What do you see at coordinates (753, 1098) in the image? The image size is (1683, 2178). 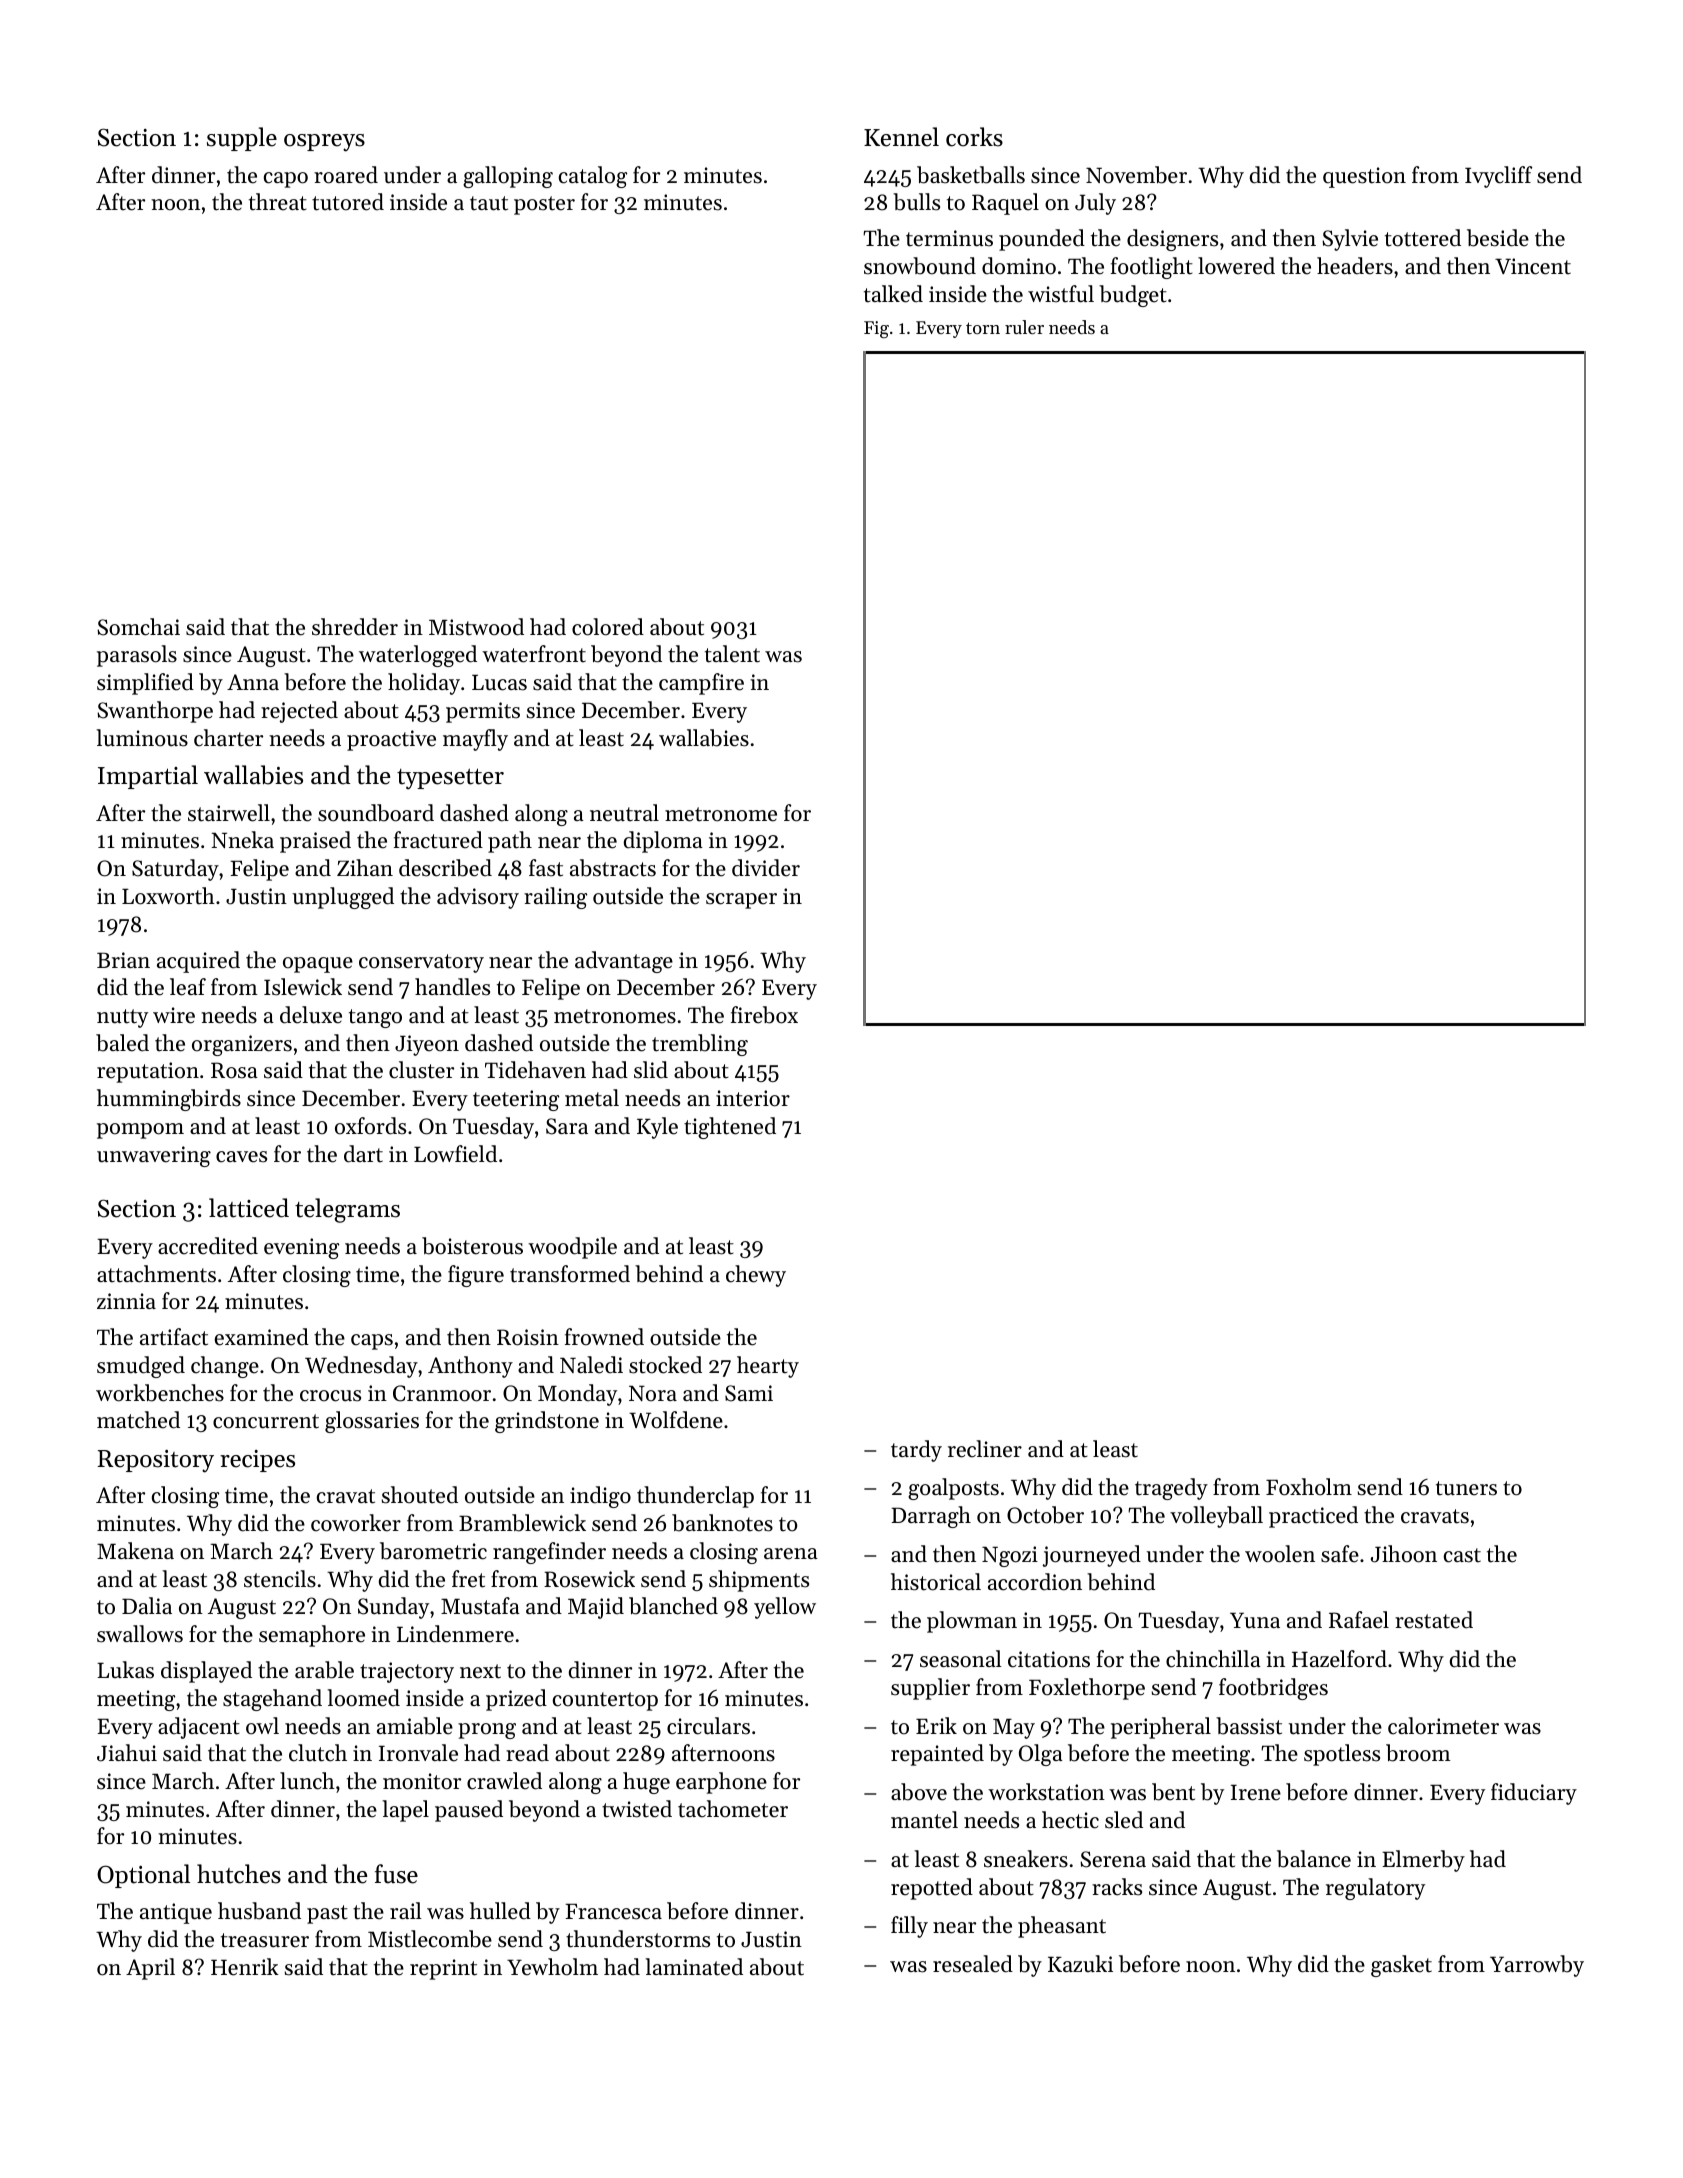 I see `interior` at bounding box center [753, 1098].
